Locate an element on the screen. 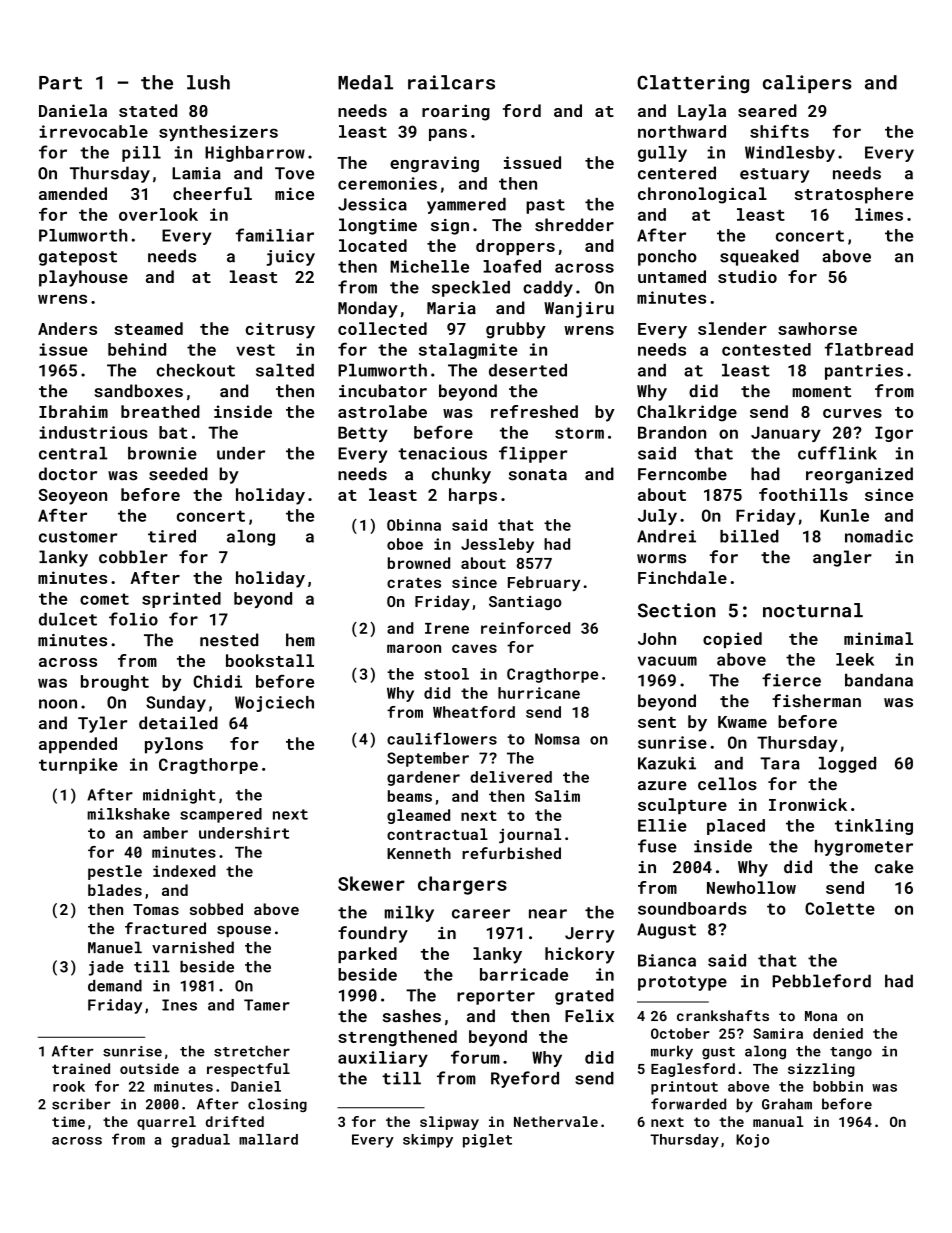 The width and height of the screenshot is (952, 1233). comet is located at coordinates (104, 599).
